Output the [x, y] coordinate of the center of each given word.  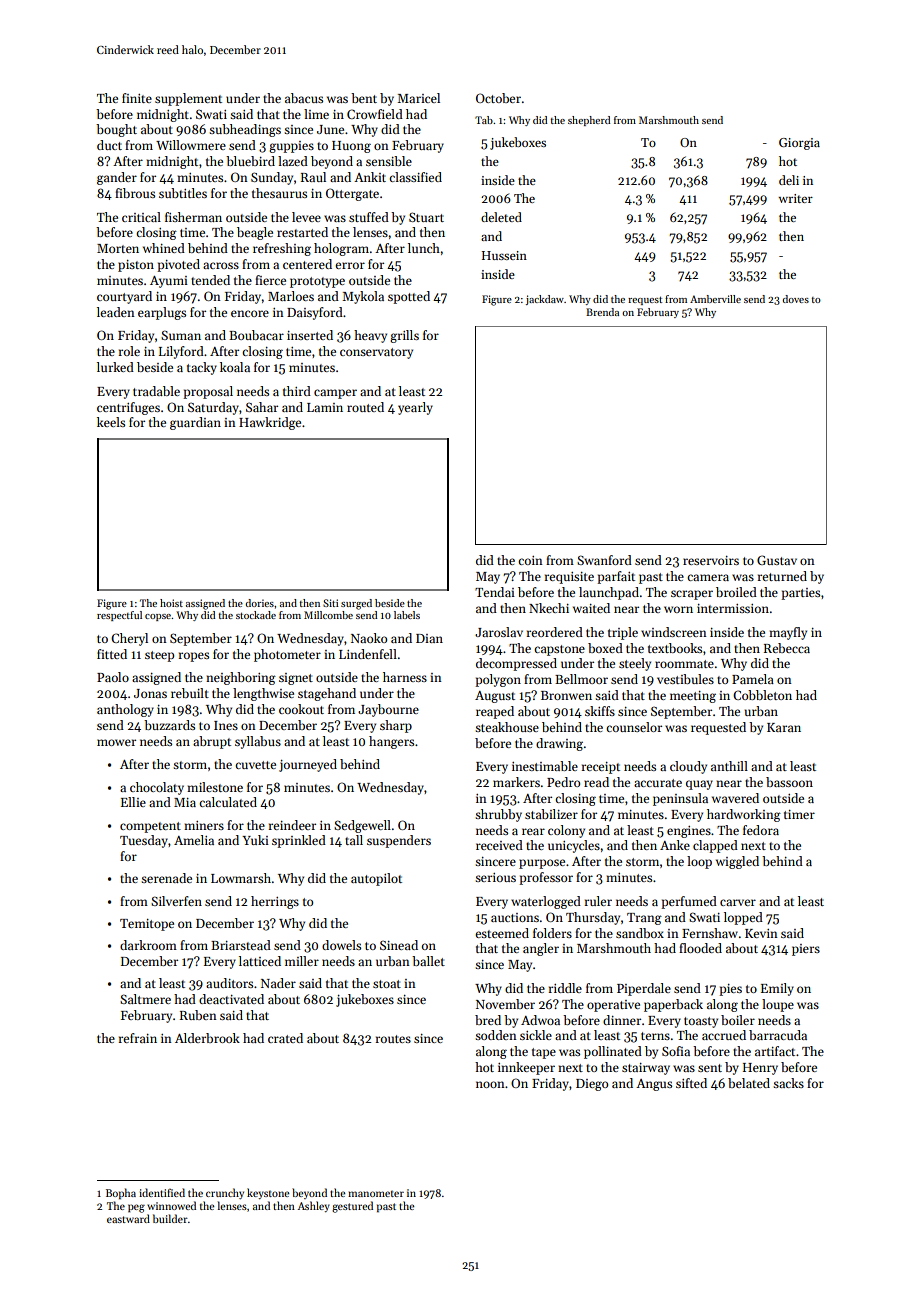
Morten [118, 248]
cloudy [688, 767]
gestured [352, 1207]
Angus [654, 1085]
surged [356, 604]
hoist [171, 603]
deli [789, 180]
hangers [391, 742]
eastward [128, 1218]
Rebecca [787, 648]
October [498, 98]
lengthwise [263, 694]
